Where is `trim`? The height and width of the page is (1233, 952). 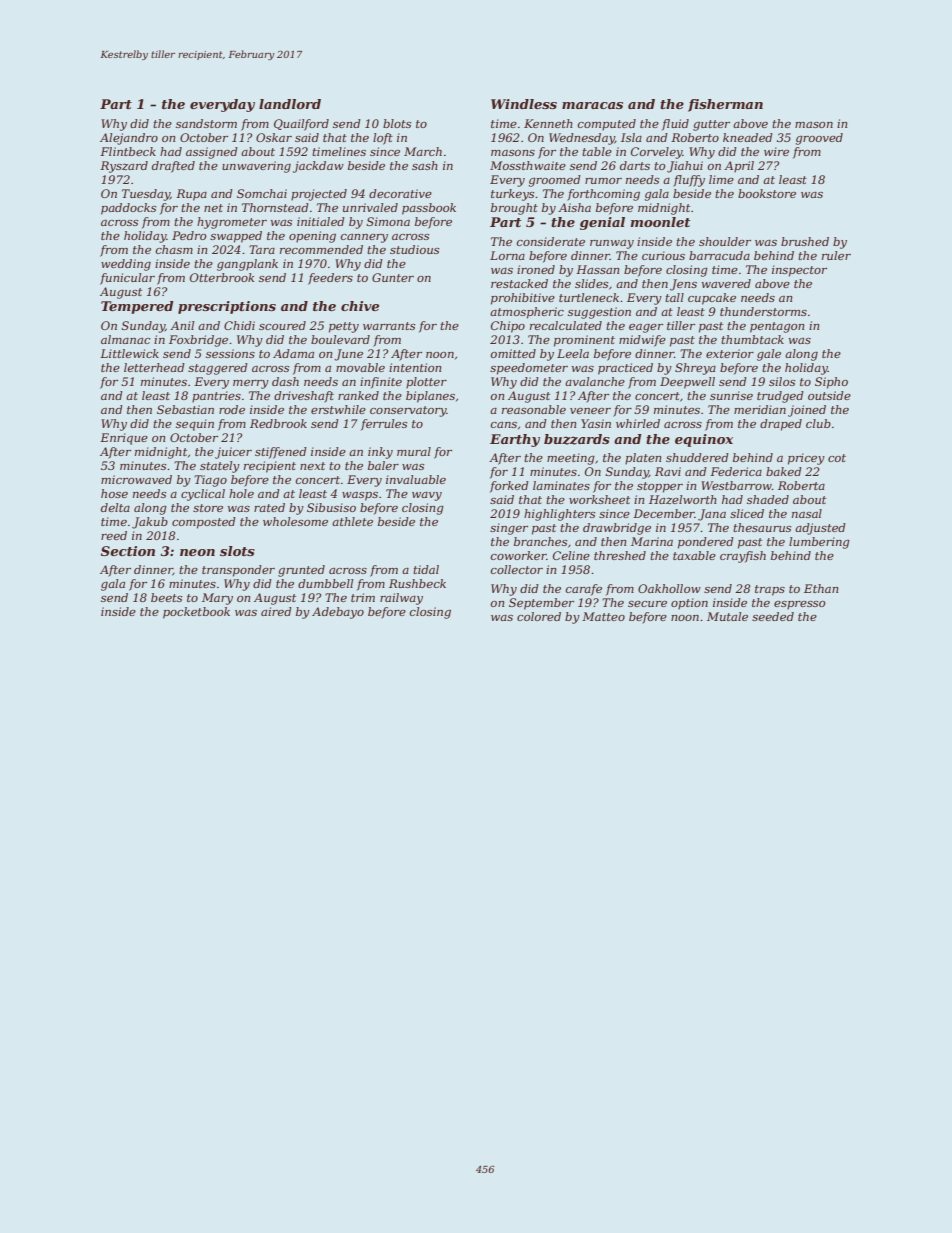
trim is located at coordinates (363, 597).
